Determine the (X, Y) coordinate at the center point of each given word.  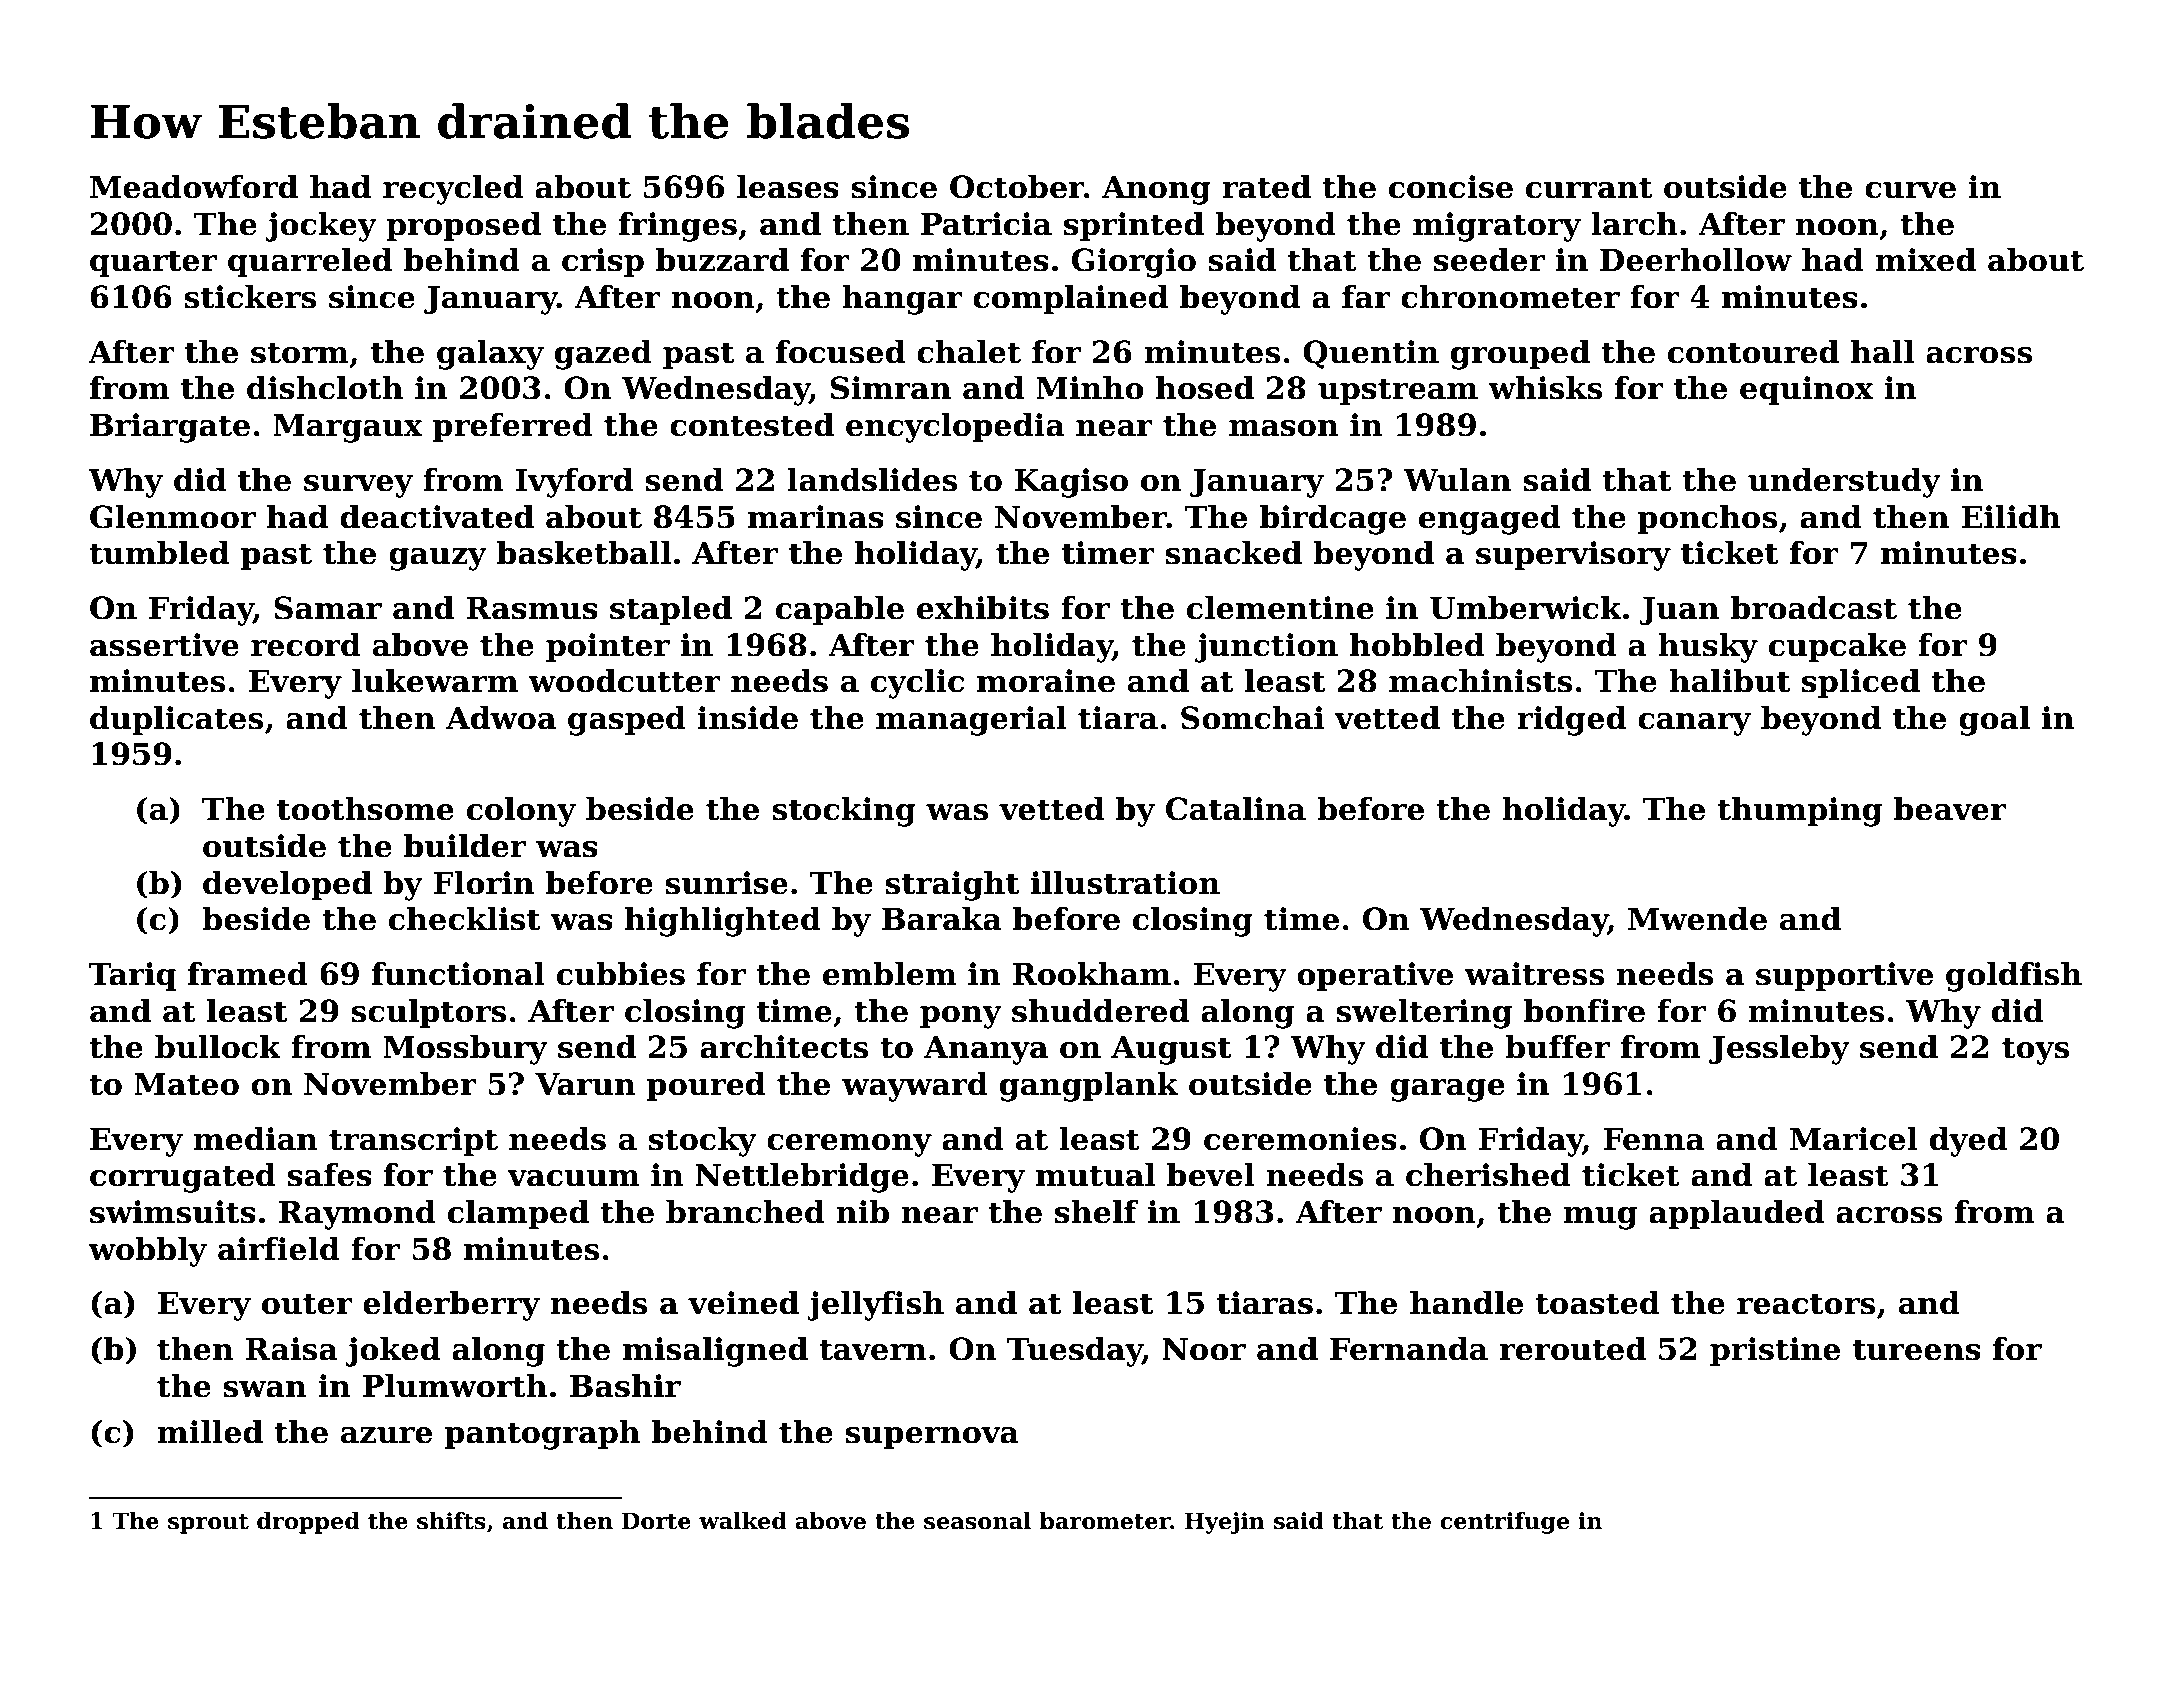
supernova (932, 1438)
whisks (1545, 388)
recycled (453, 190)
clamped (518, 1214)
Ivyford (574, 483)
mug (1600, 1218)
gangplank (1089, 1087)
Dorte (656, 1521)
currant (1589, 188)
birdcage (1333, 520)
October (1017, 187)
